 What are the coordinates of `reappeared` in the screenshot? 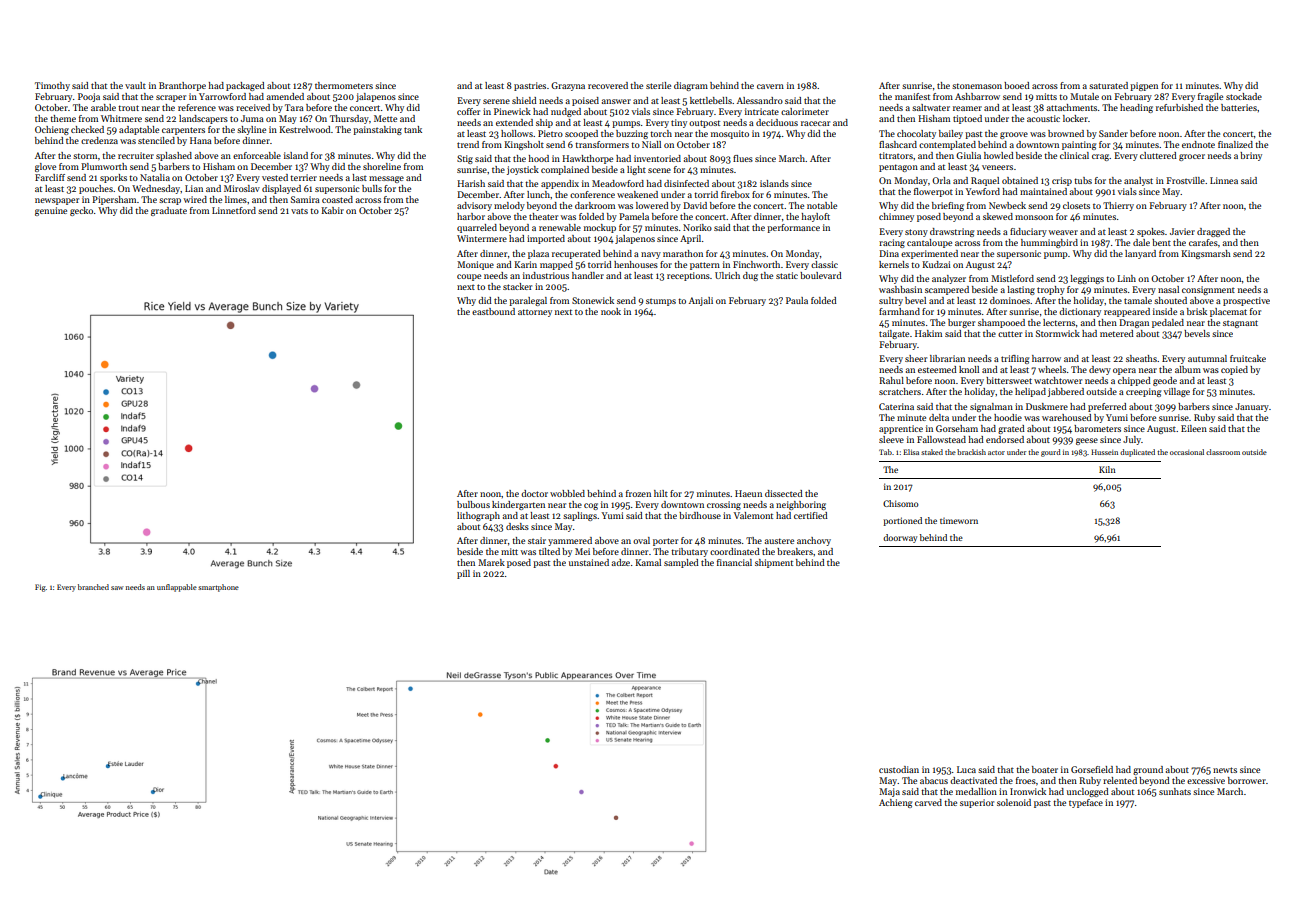 It's located at (1127, 312).
